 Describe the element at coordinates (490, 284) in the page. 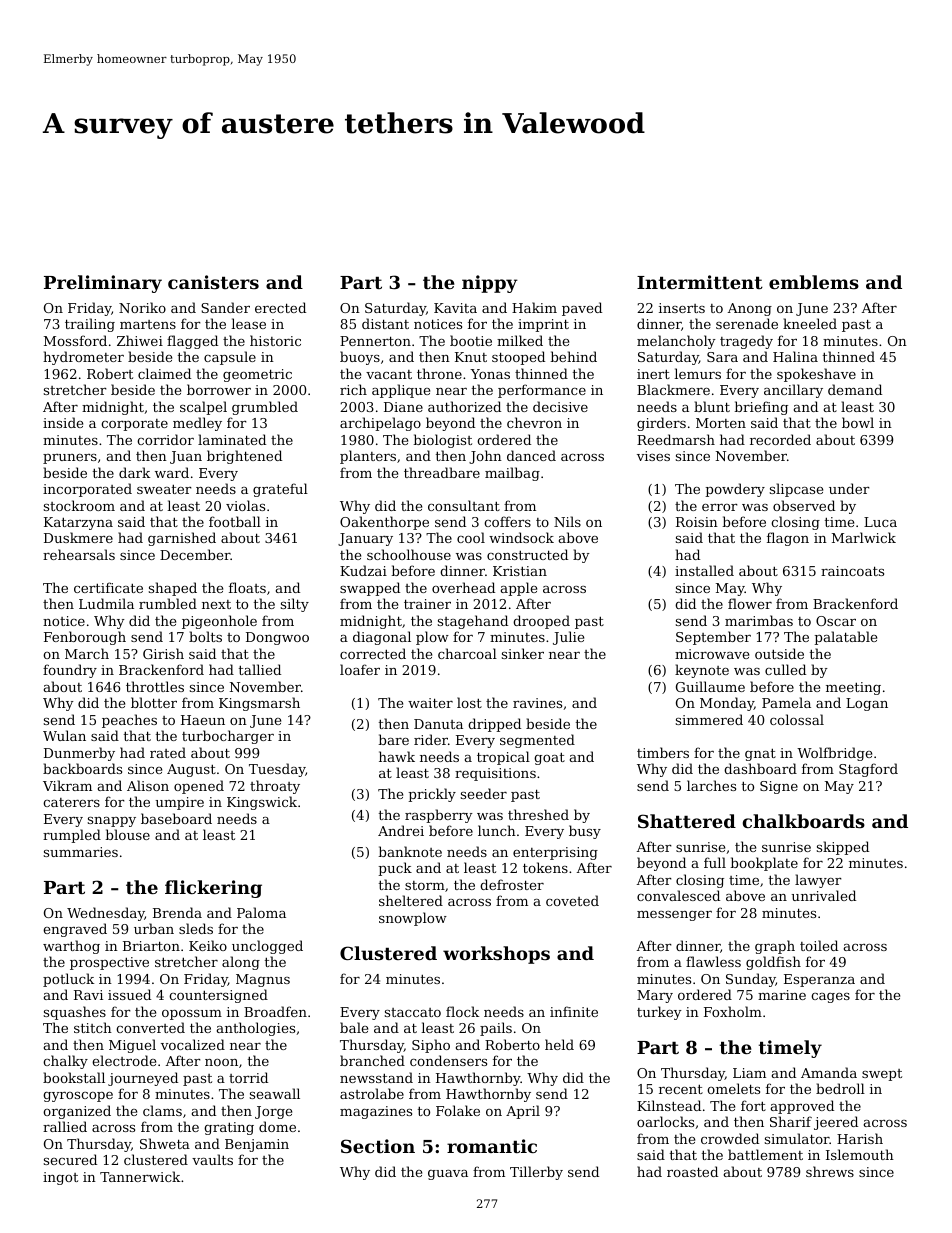

I see `nippy` at that location.
